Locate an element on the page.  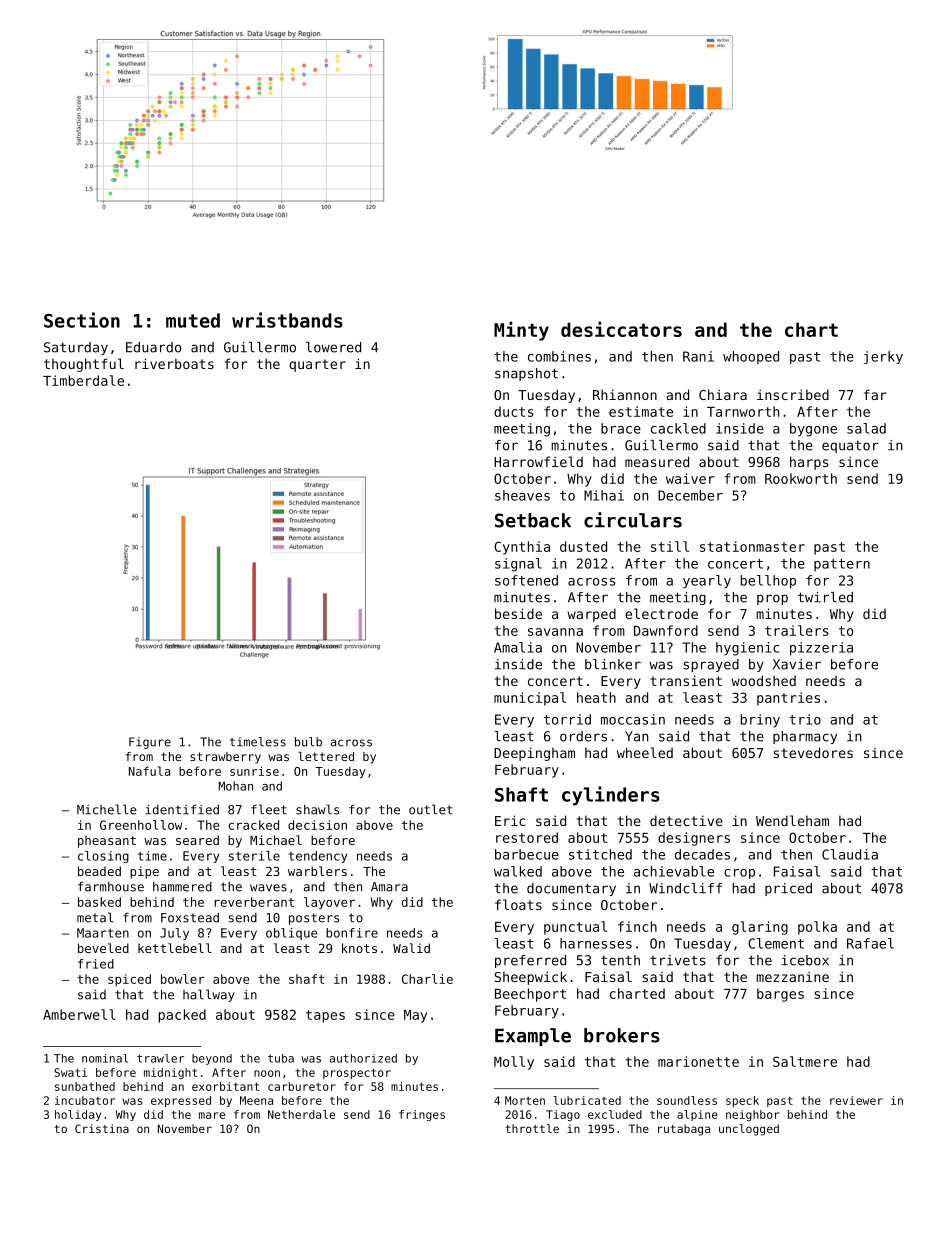
cylinders is located at coordinates (611, 796).
